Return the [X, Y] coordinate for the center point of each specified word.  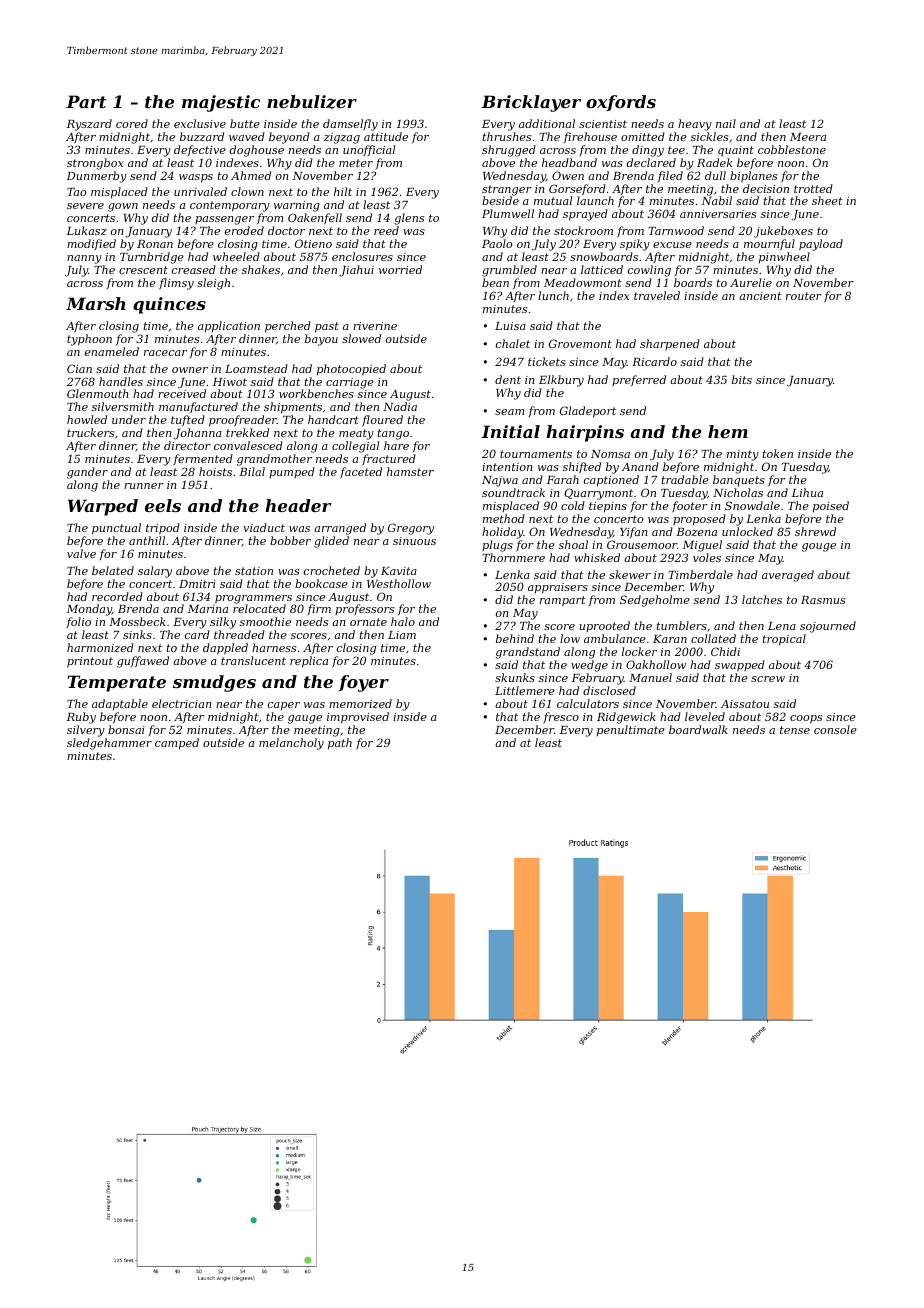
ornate [368, 622]
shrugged [509, 151]
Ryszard [89, 125]
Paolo [497, 243]
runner [144, 486]
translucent [253, 660]
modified [91, 245]
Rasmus [823, 600]
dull [715, 175]
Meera [808, 137]
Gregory [411, 529]
